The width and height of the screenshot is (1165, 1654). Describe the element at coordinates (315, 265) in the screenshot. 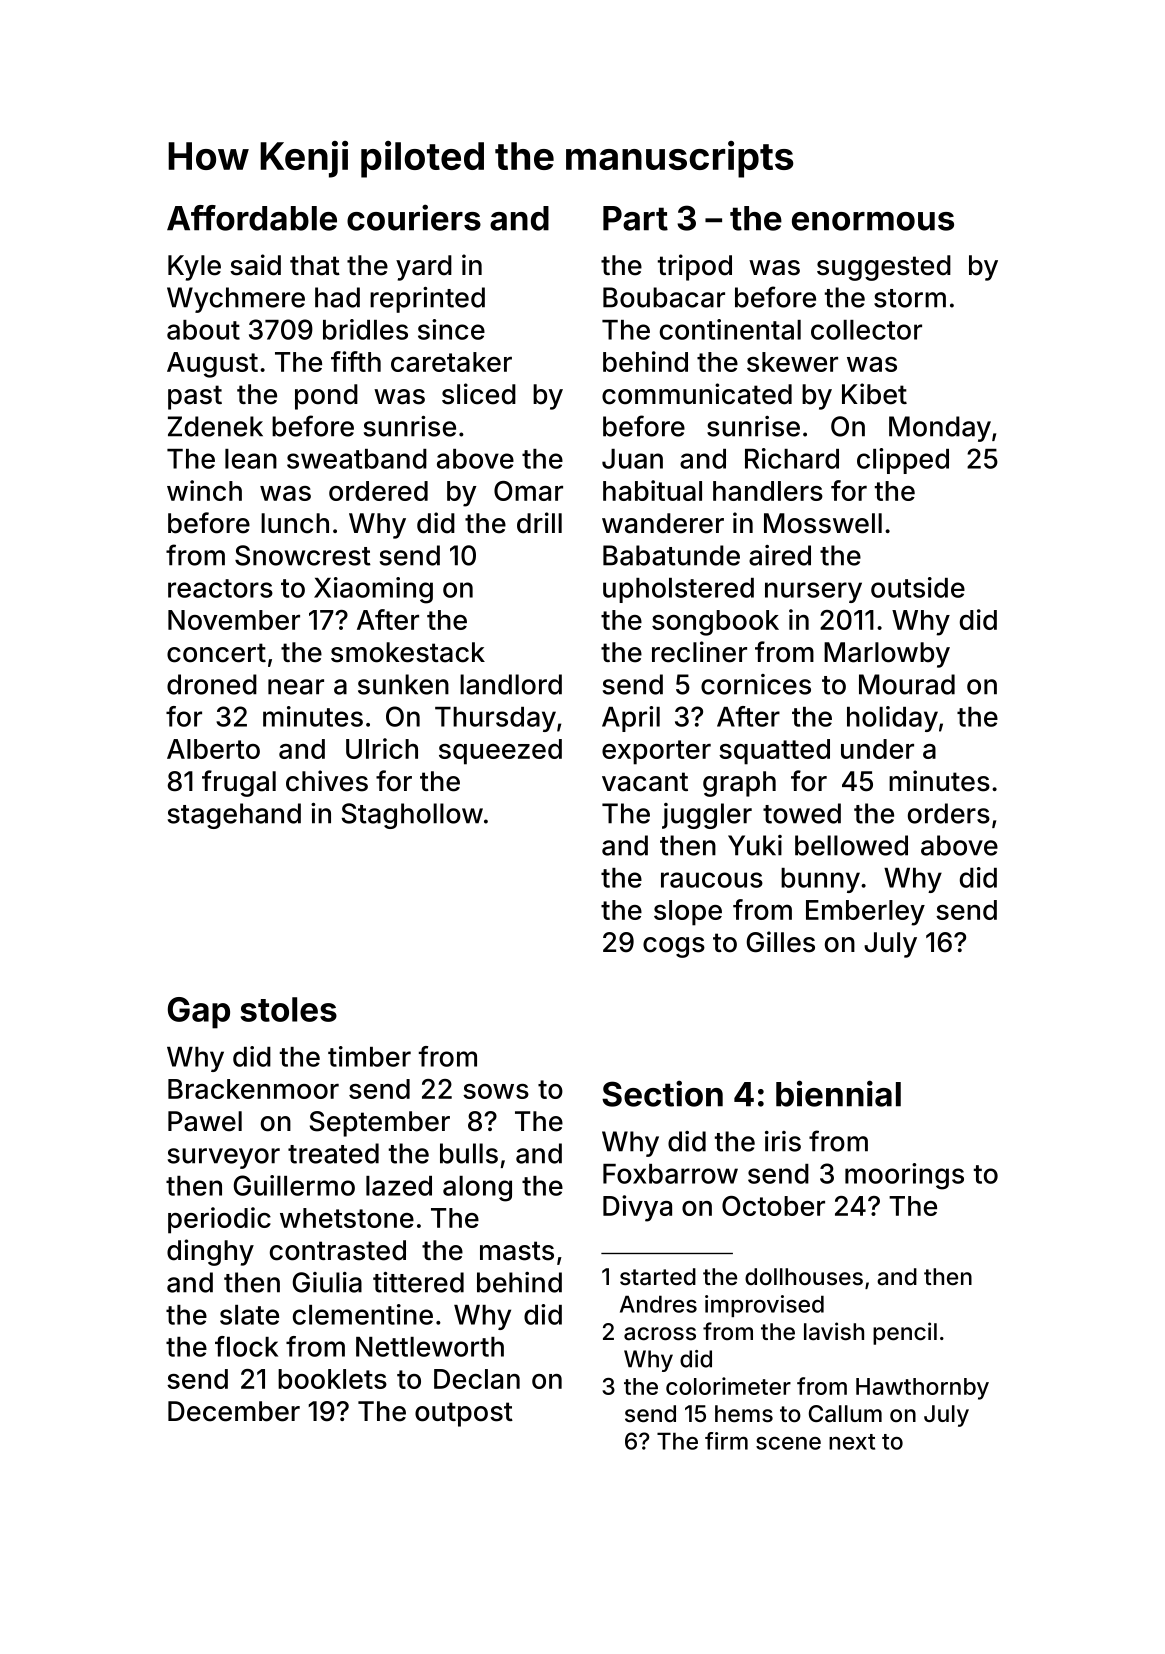

I see `that` at that location.
